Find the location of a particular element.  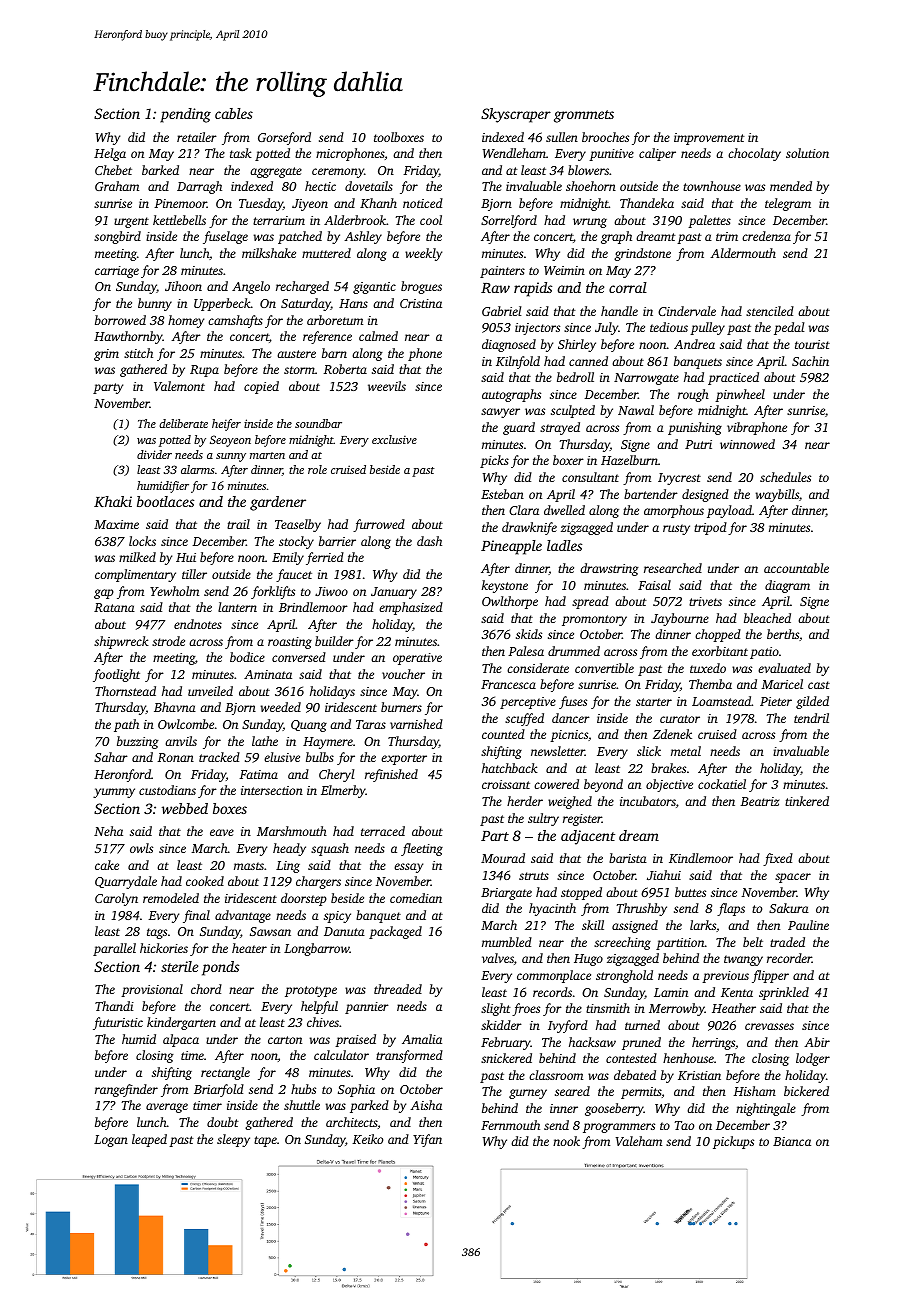

fixed is located at coordinates (778, 859).
